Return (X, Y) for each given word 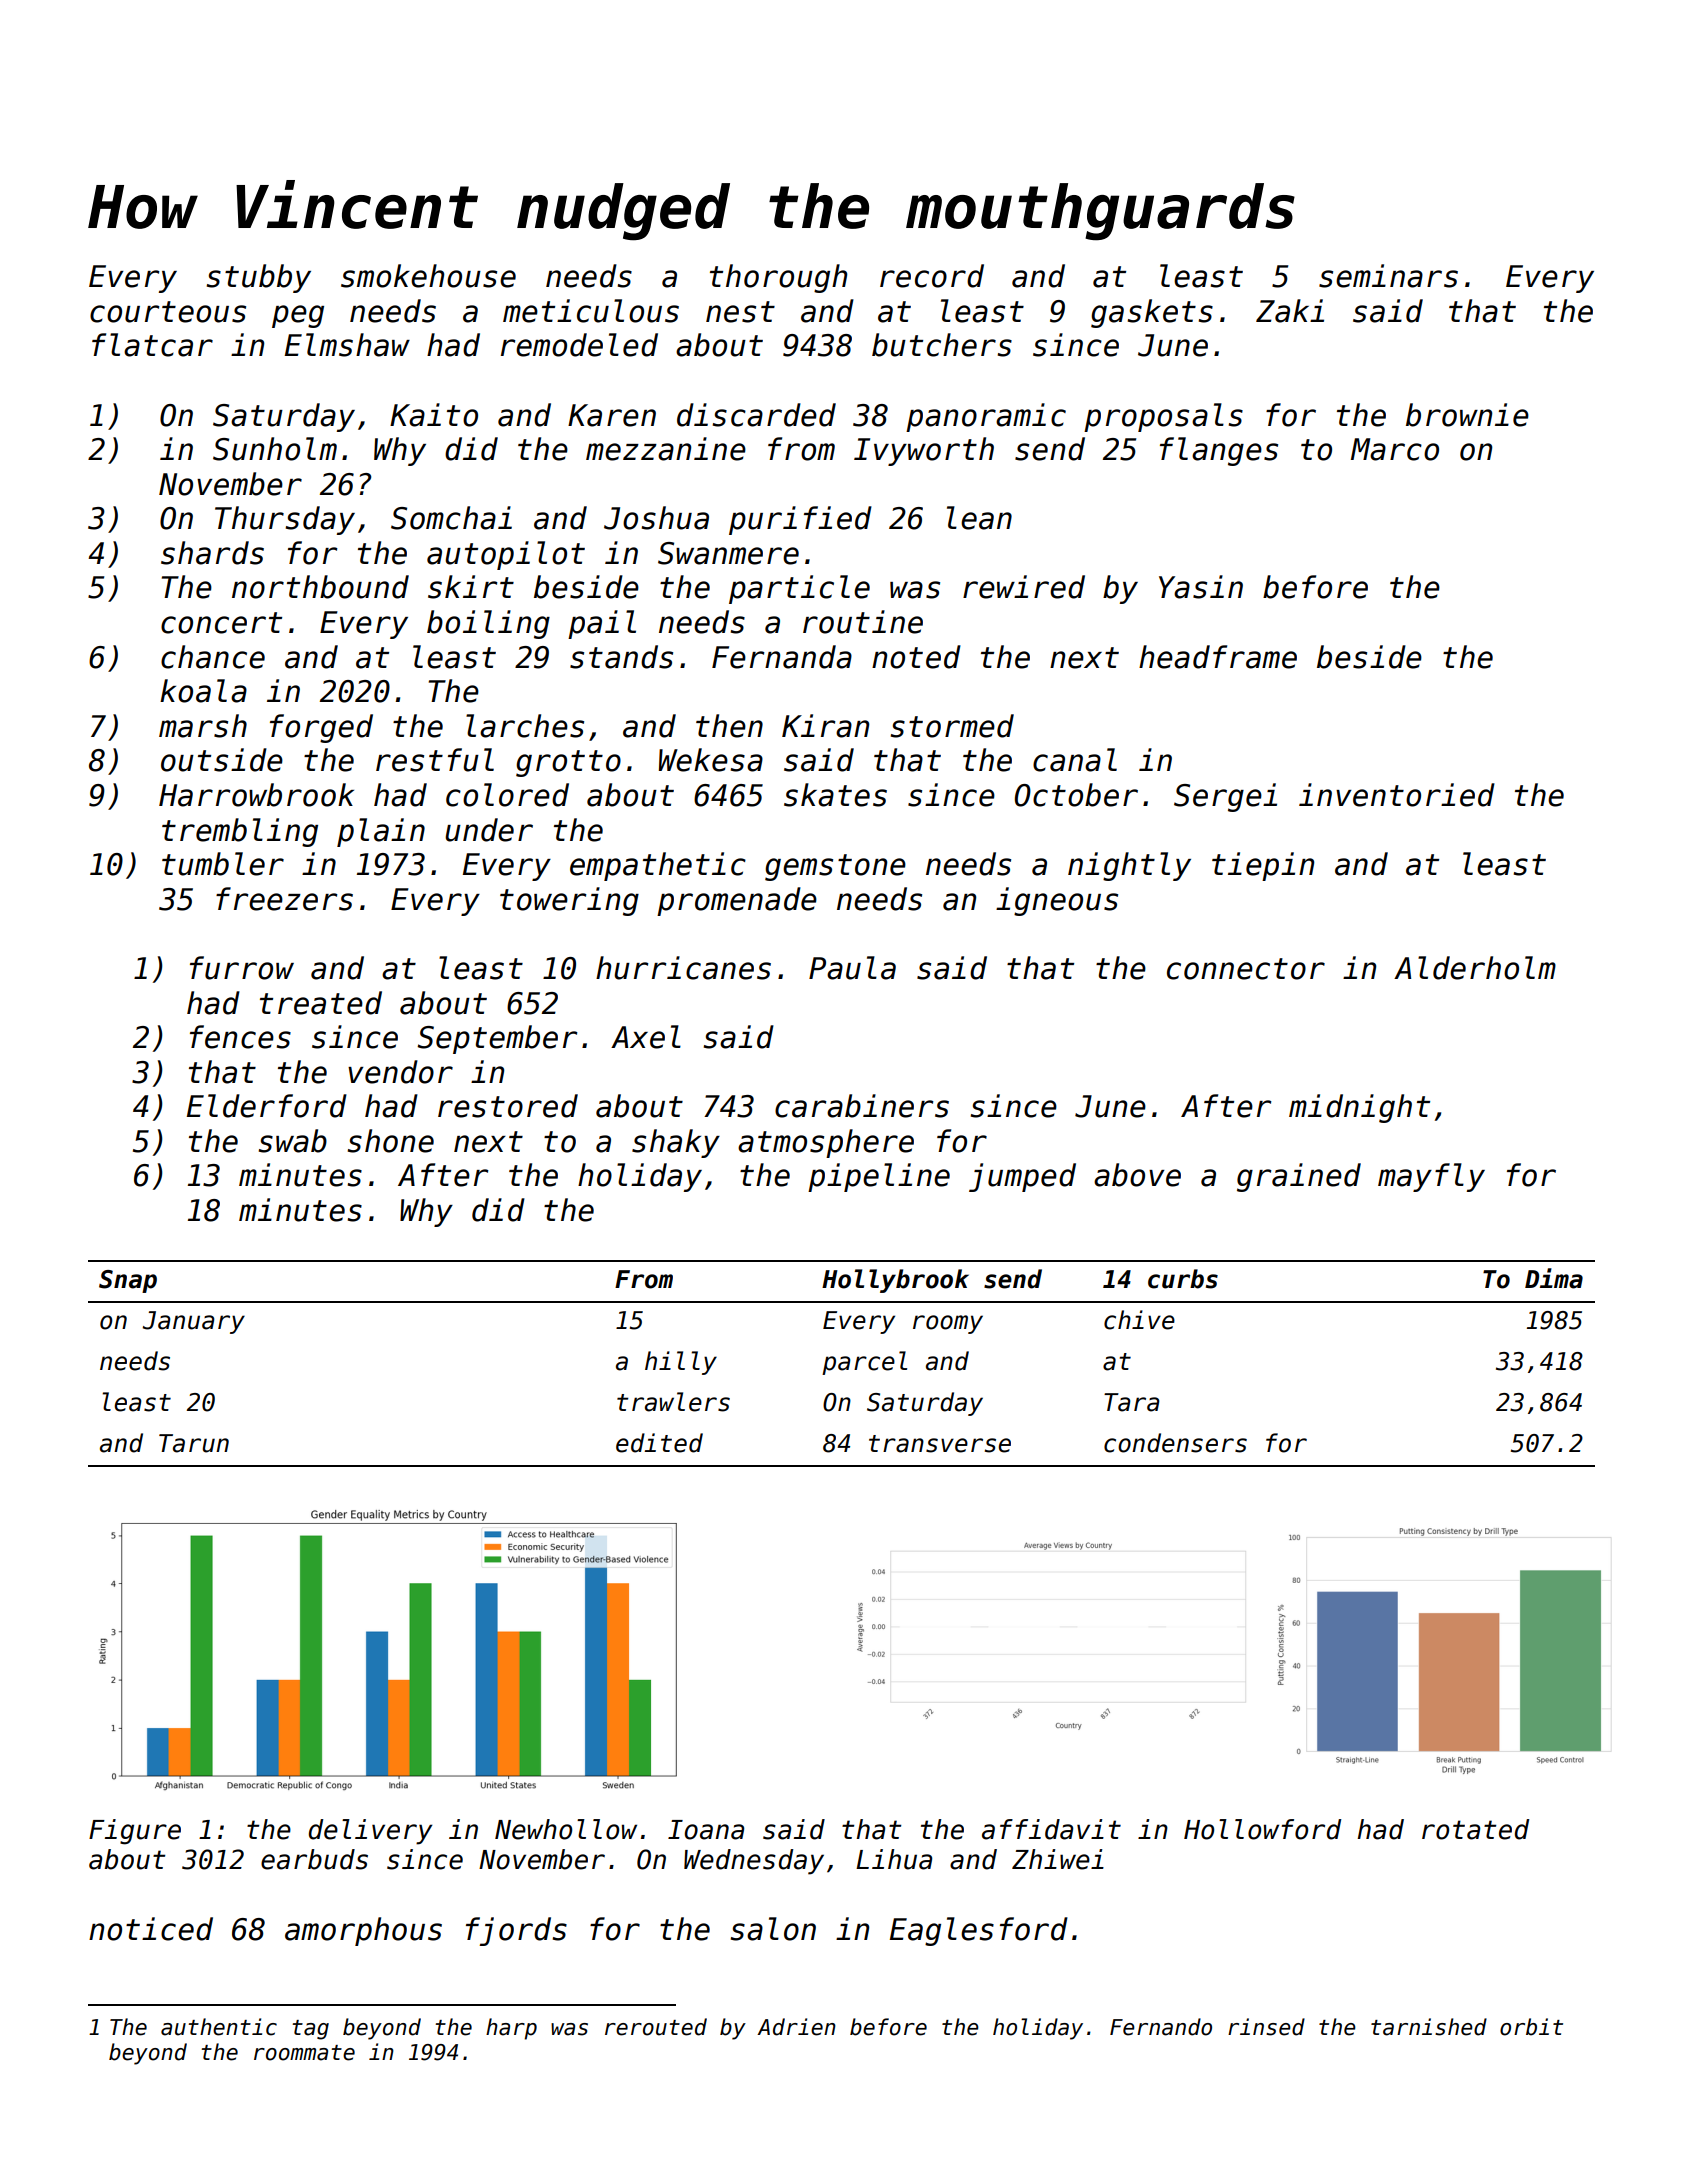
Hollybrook (895, 1281)
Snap (128, 1281)
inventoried (1397, 795)
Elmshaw (347, 345)
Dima (1554, 1278)
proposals (1163, 417)
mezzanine (666, 449)
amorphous (363, 1931)
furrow (242, 968)
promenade (737, 901)
